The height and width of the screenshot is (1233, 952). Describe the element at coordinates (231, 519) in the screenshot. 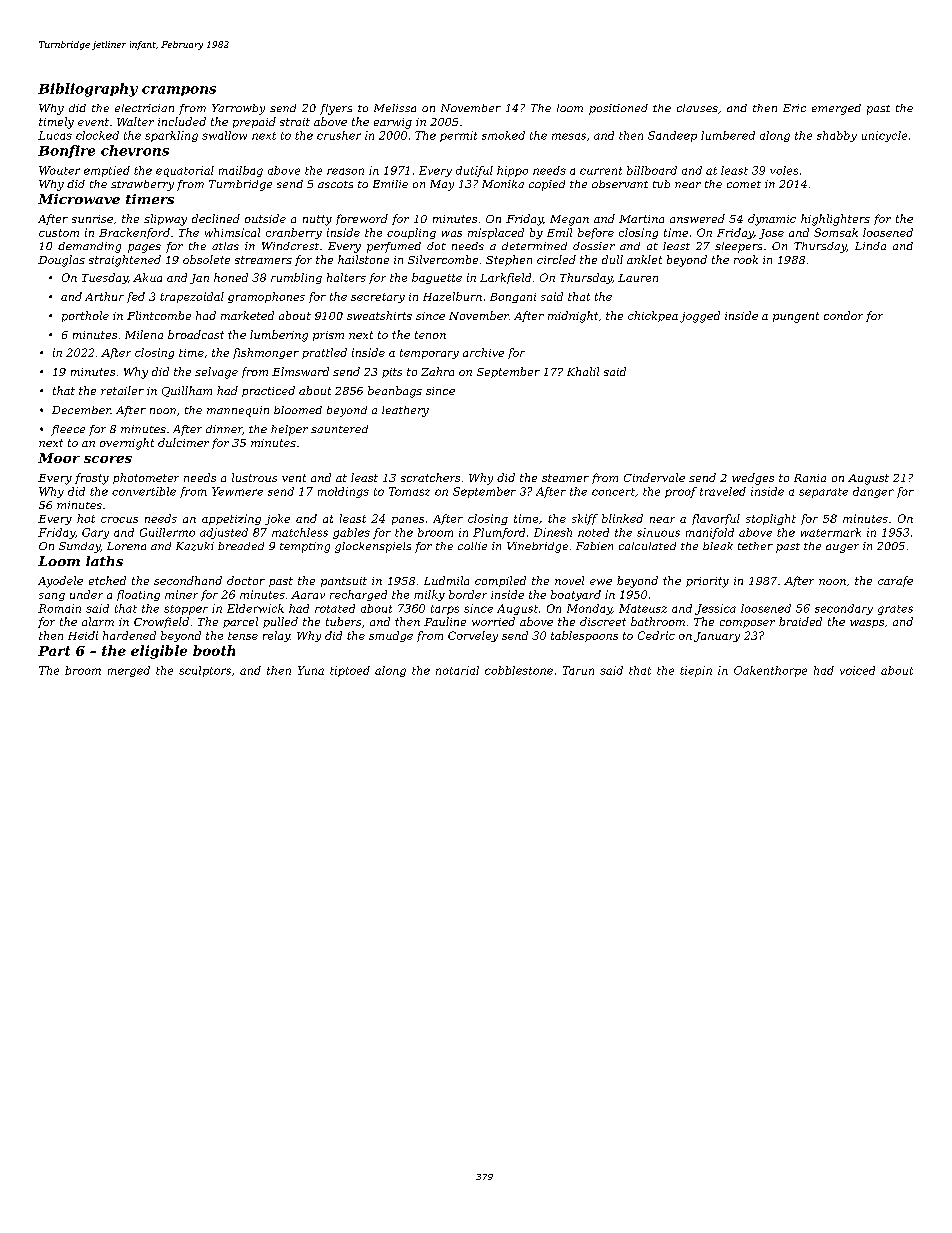

I see `appetizing` at that location.
